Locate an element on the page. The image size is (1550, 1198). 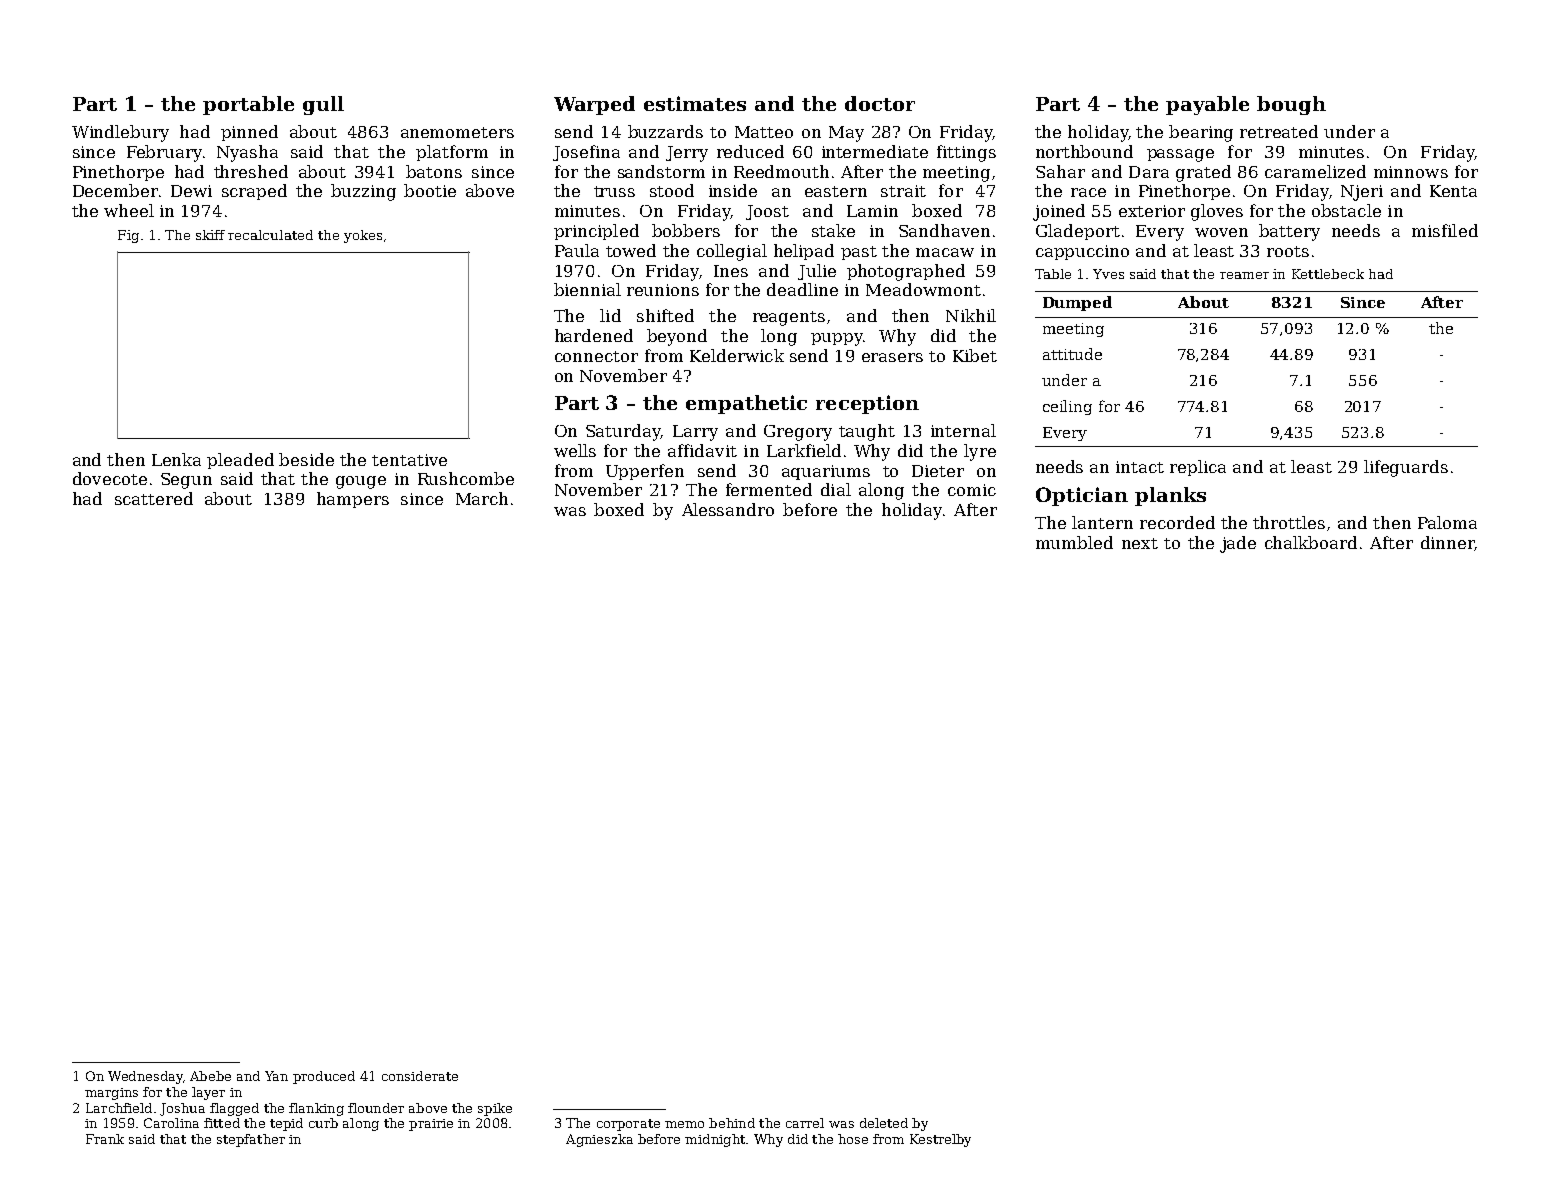
March is located at coordinates (482, 498).
